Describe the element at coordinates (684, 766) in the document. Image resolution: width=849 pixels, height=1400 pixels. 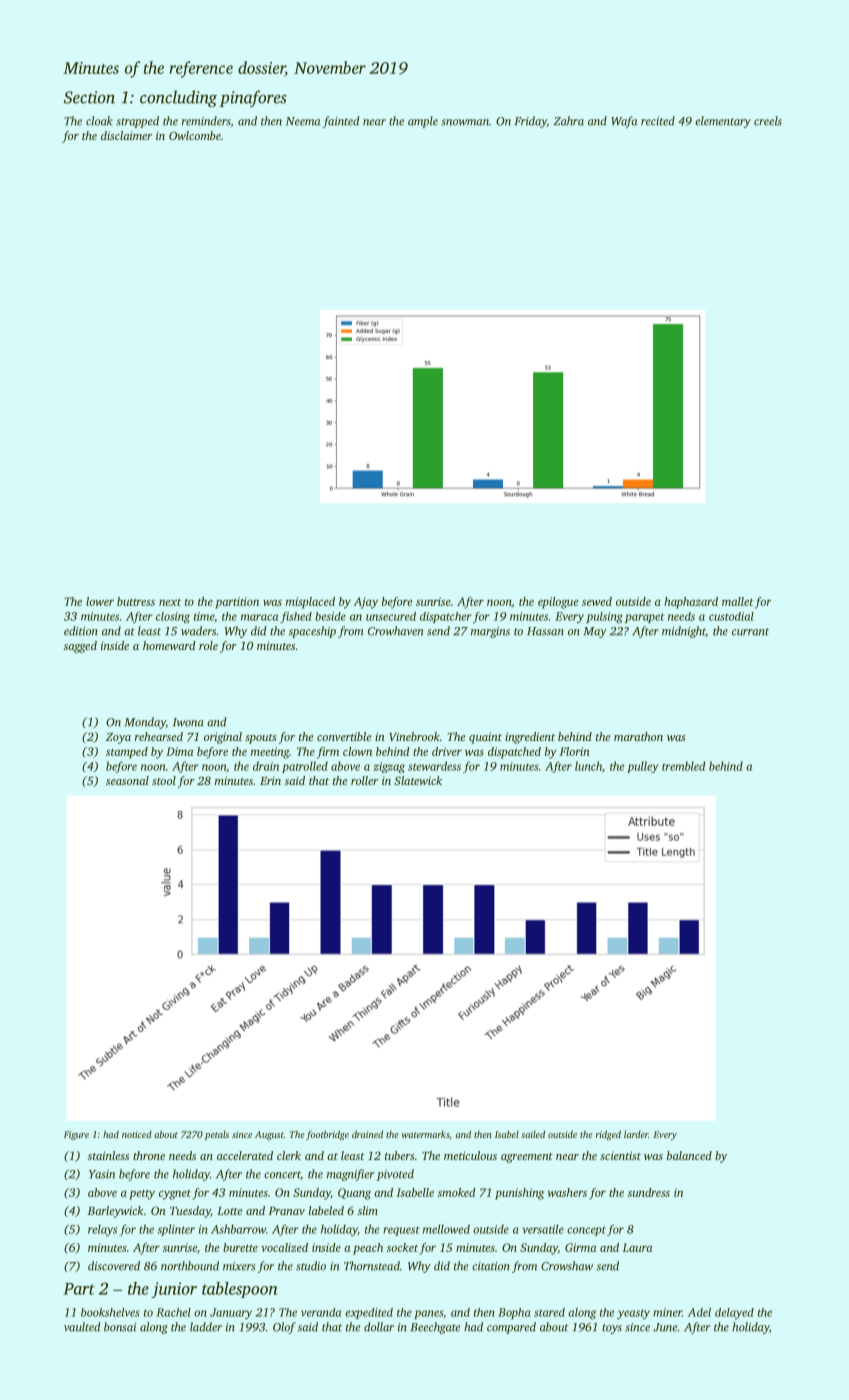
I see `trembled` at that location.
